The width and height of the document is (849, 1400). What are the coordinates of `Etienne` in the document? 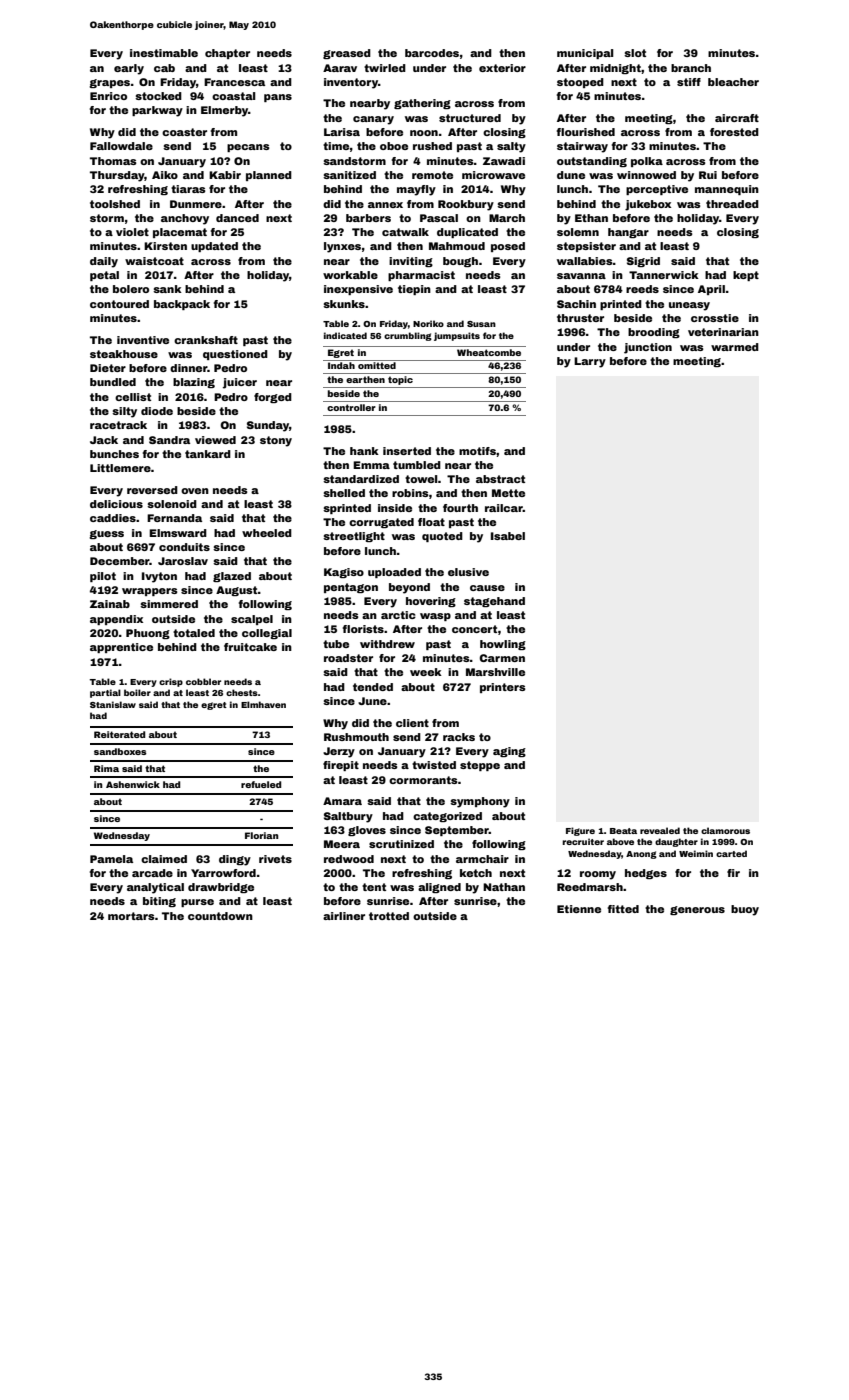 It's located at (579, 909).
